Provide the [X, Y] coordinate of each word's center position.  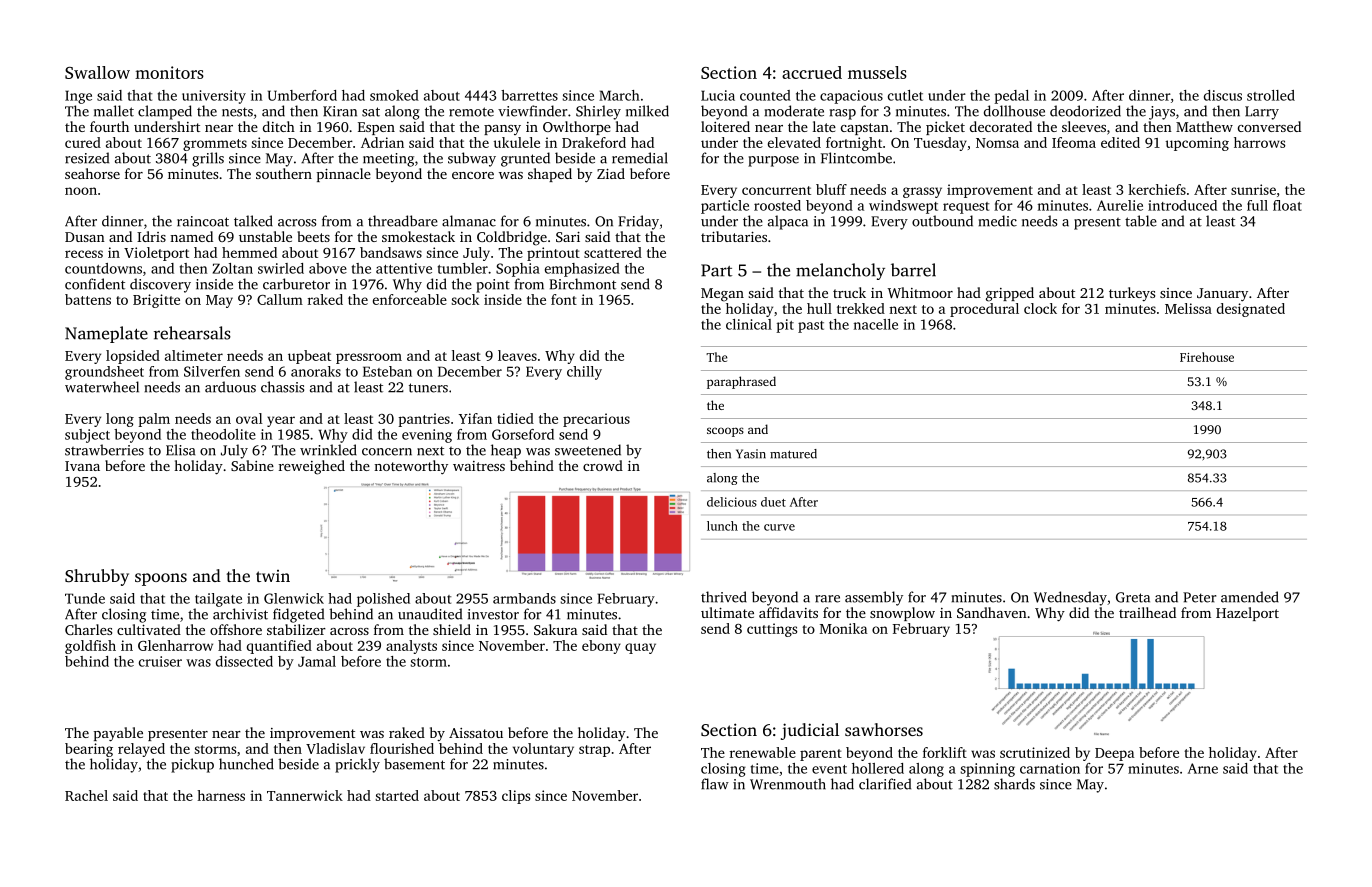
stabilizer [296, 629]
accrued [812, 72]
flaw [715, 784]
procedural [984, 310]
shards [1014, 784]
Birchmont [582, 284]
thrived [724, 597]
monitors [169, 72]
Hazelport [1247, 614]
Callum [280, 299]
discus [1223, 95]
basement [414, 764]
